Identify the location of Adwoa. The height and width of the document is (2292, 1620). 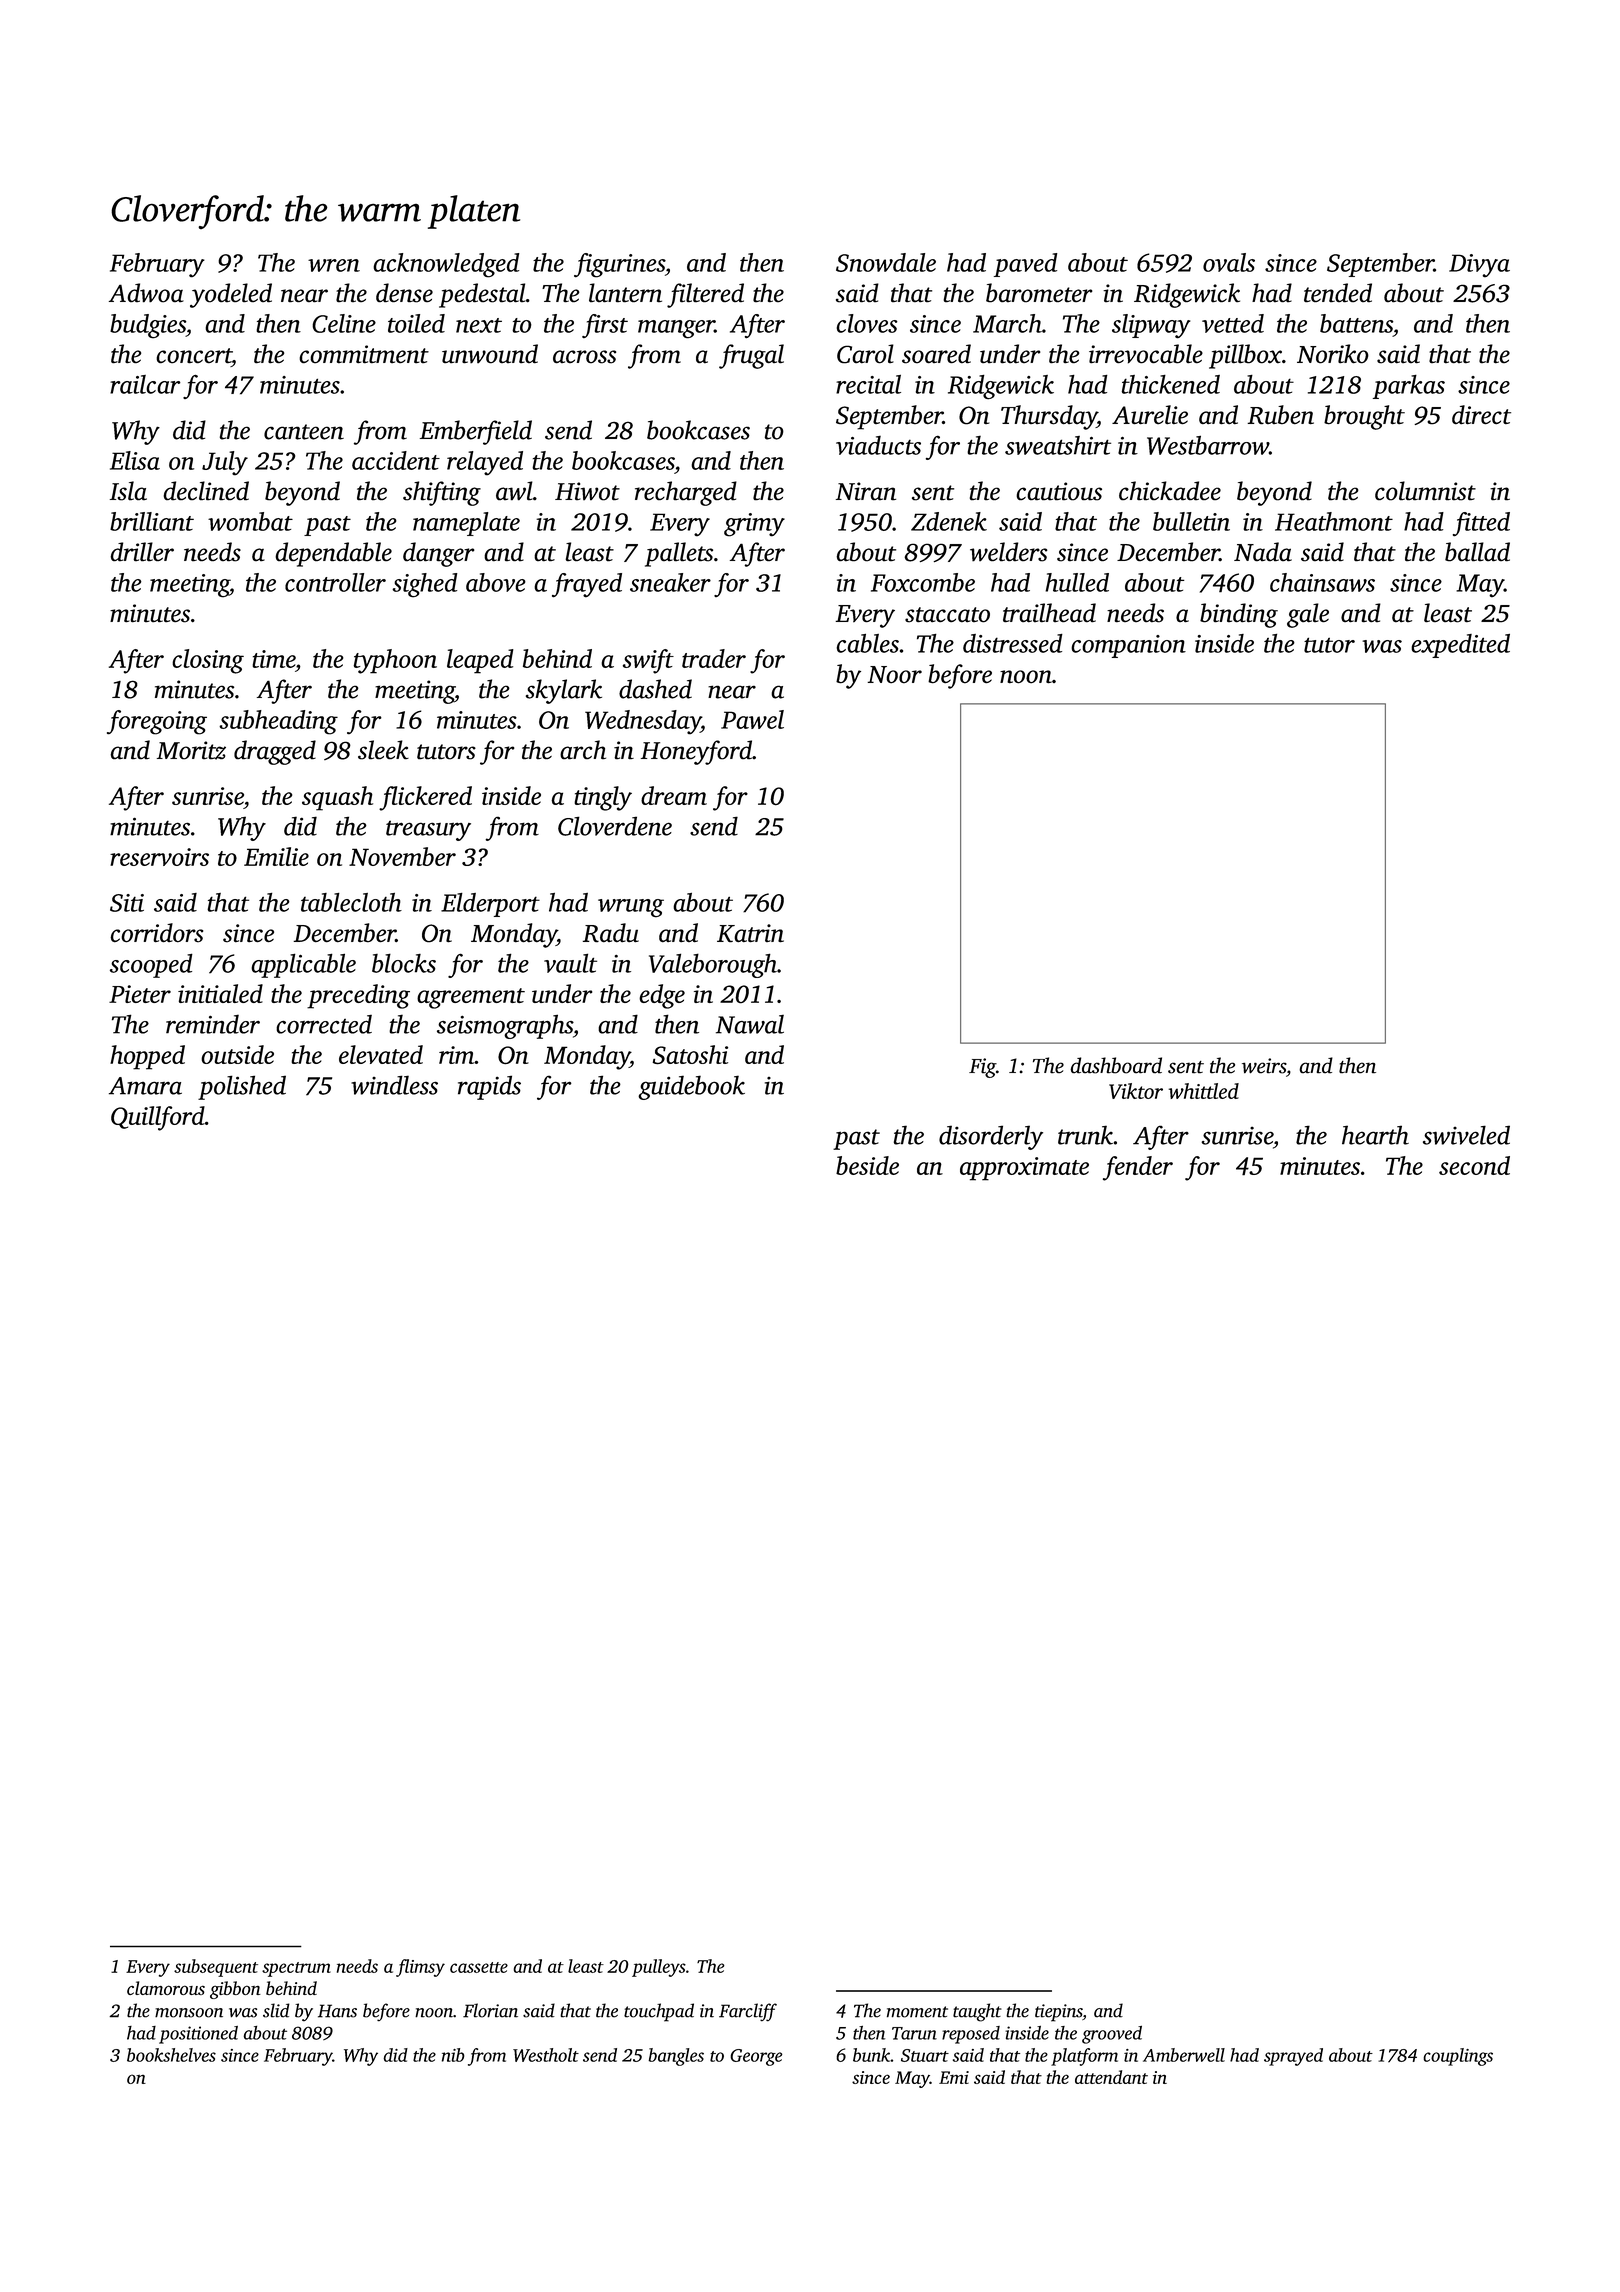
(146, 293).
